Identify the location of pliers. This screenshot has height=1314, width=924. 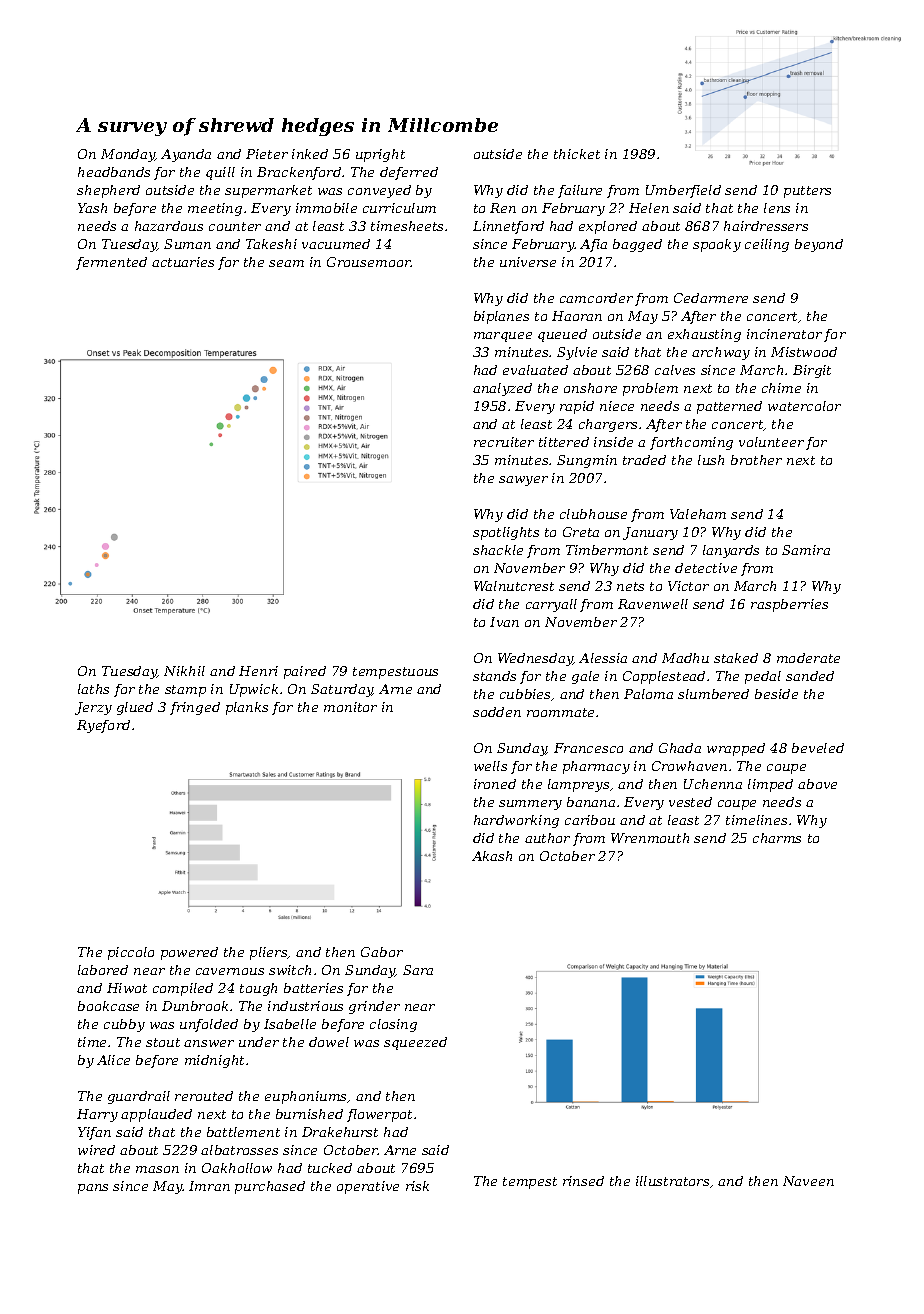
(269, 953).
